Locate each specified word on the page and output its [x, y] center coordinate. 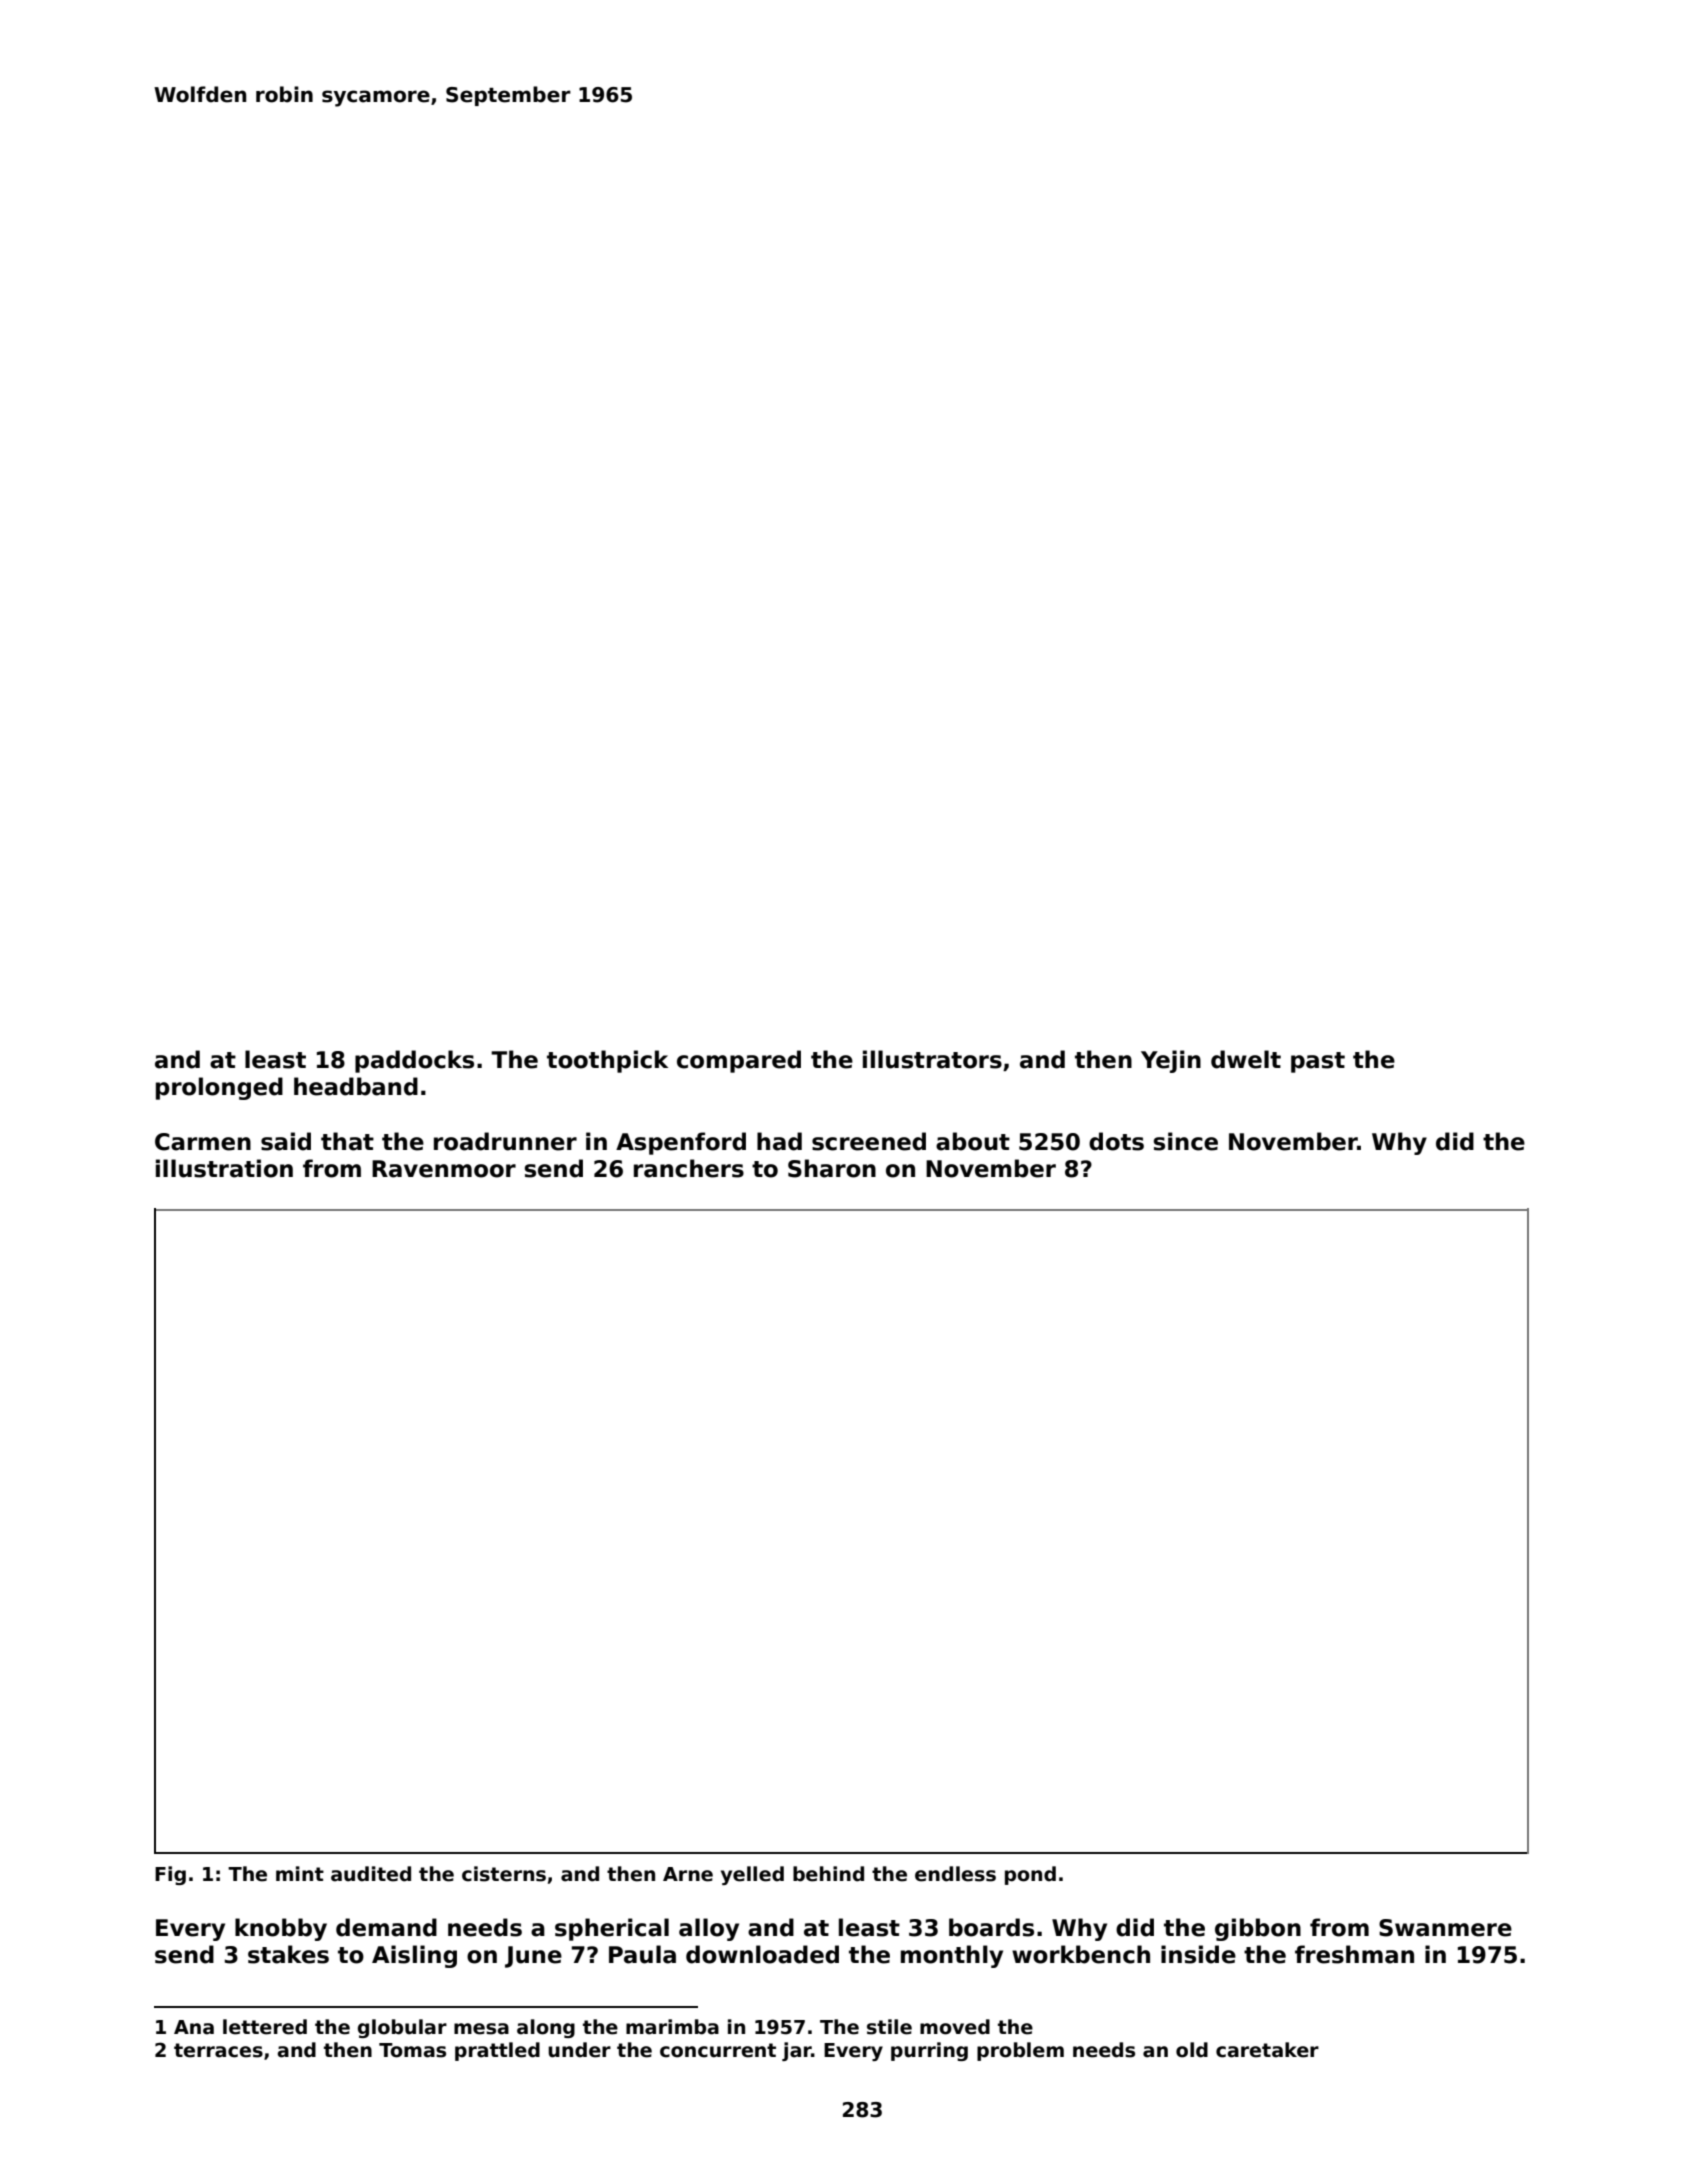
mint [300, 1873]
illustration [224, 1168]
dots [1116, 1141]
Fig [170, 1875]
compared [739, 1061]
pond [1030, 1875]
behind [828, 1874]
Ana [194, 2027]
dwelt [1246, 1059]
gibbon [1258, 1929]
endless [955, 1874]
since [1186, 1141]
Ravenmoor [444, 1169]
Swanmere [1445, 1928]
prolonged [219, 1088]
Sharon [832, 1168]
